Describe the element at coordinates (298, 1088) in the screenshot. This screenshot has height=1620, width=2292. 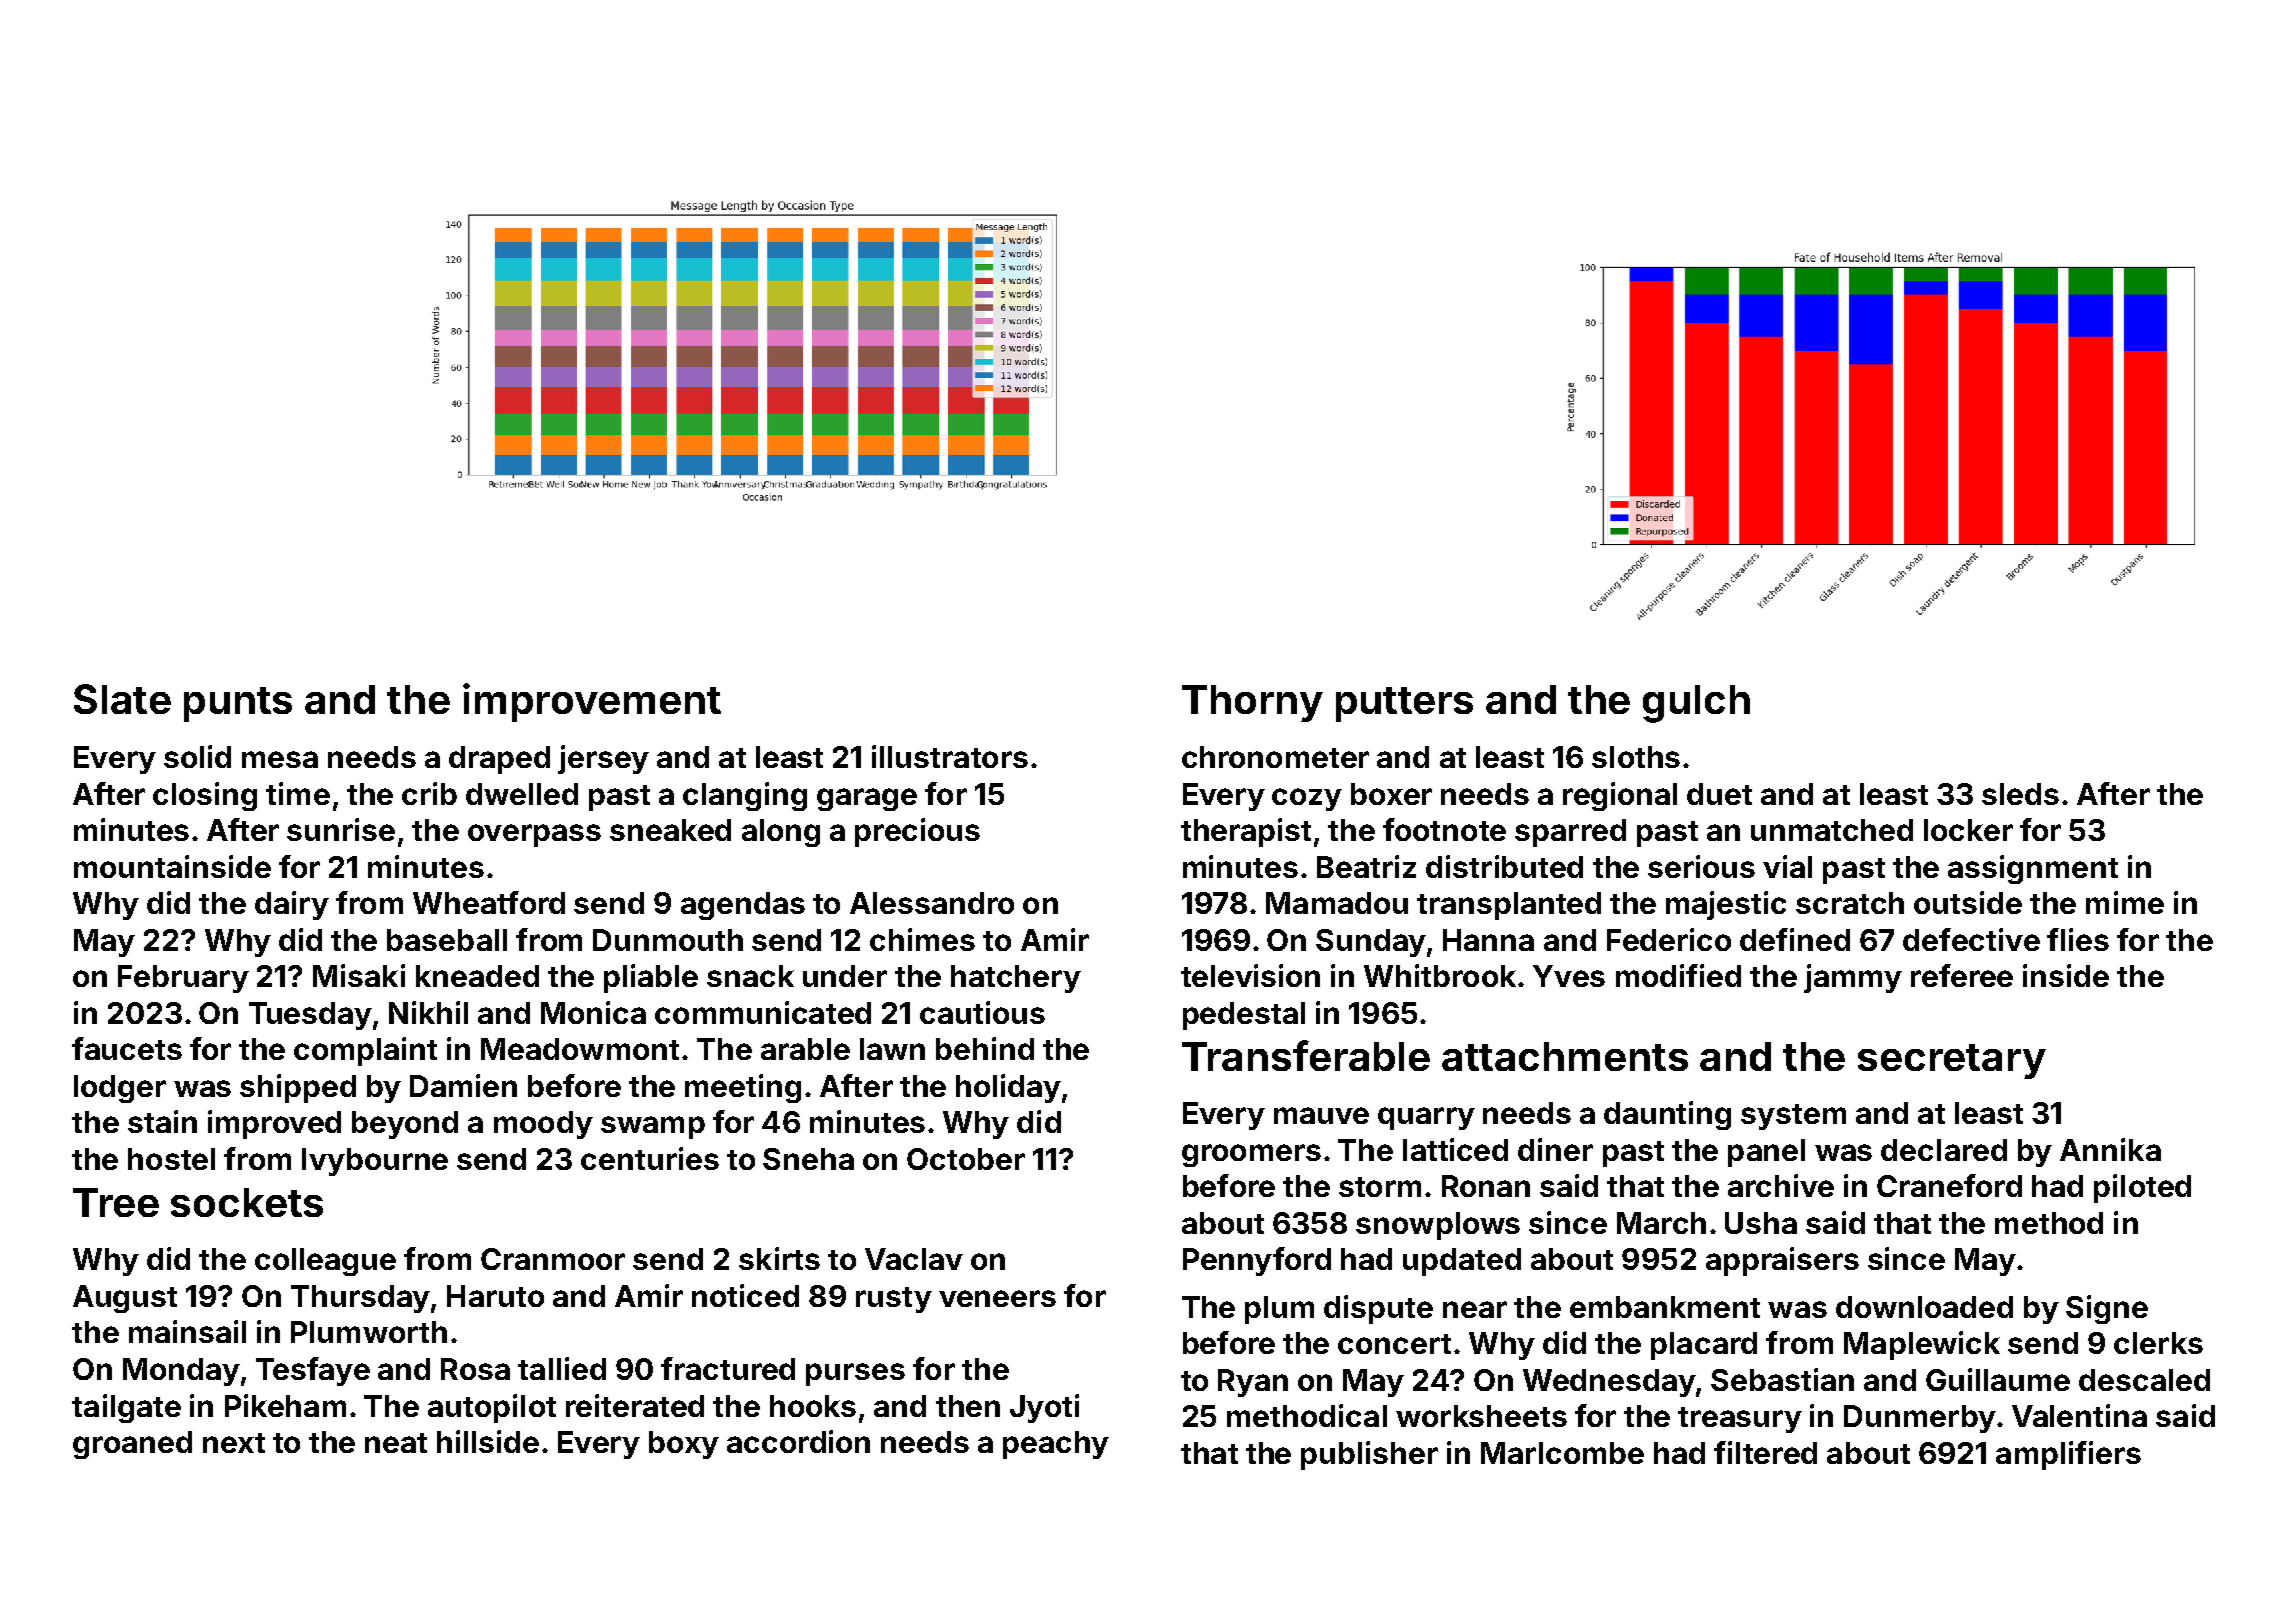
I see `shipped` at that location.
